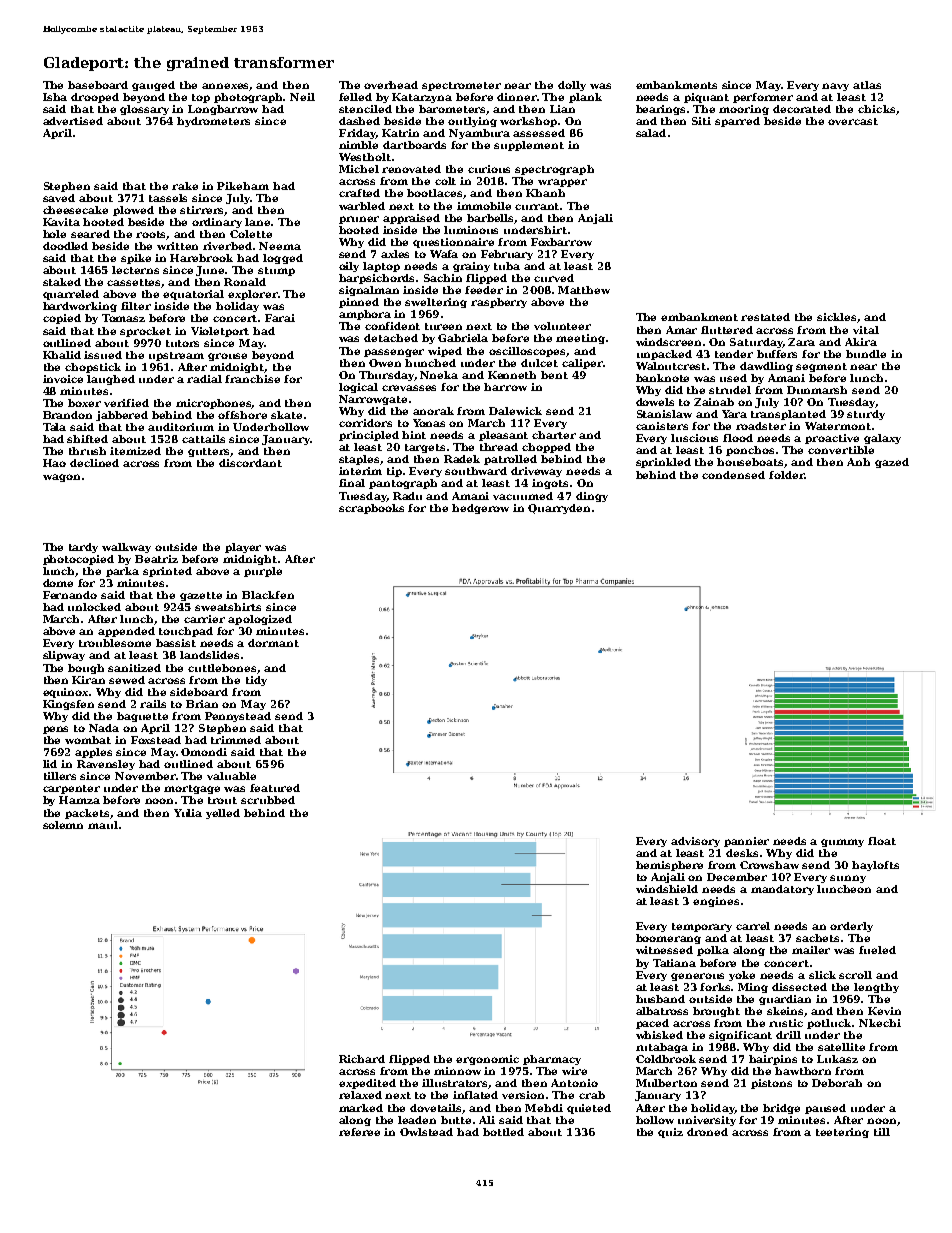 The image size is (952, 1233). Describe the element at coordinates (695, 842) in the screenshot. I see `advisory` at that location.
